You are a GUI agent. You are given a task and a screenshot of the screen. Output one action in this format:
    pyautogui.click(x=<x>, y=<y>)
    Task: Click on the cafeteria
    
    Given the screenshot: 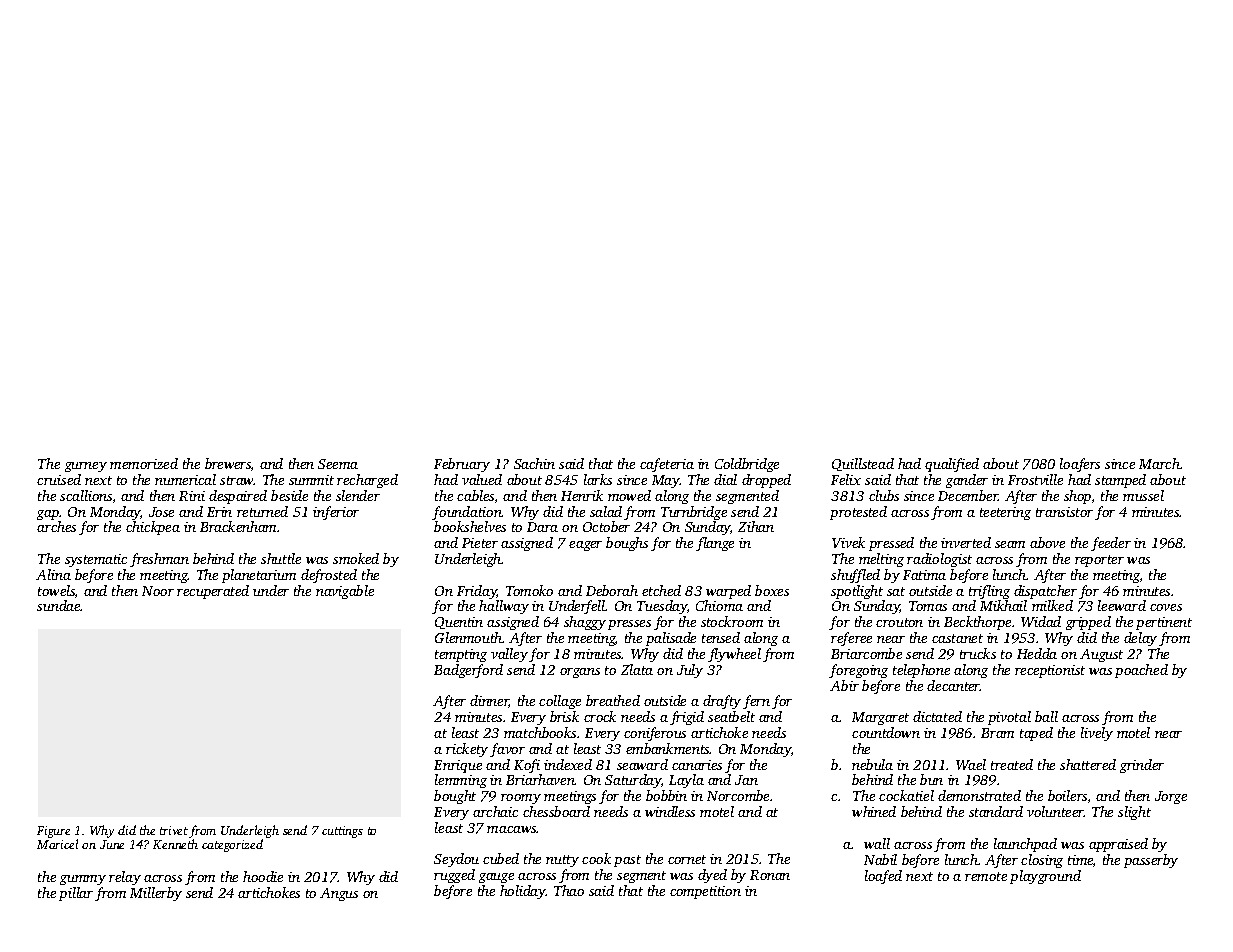 What is the action you would take?
    pyautogui.click(x=667, y=465)
